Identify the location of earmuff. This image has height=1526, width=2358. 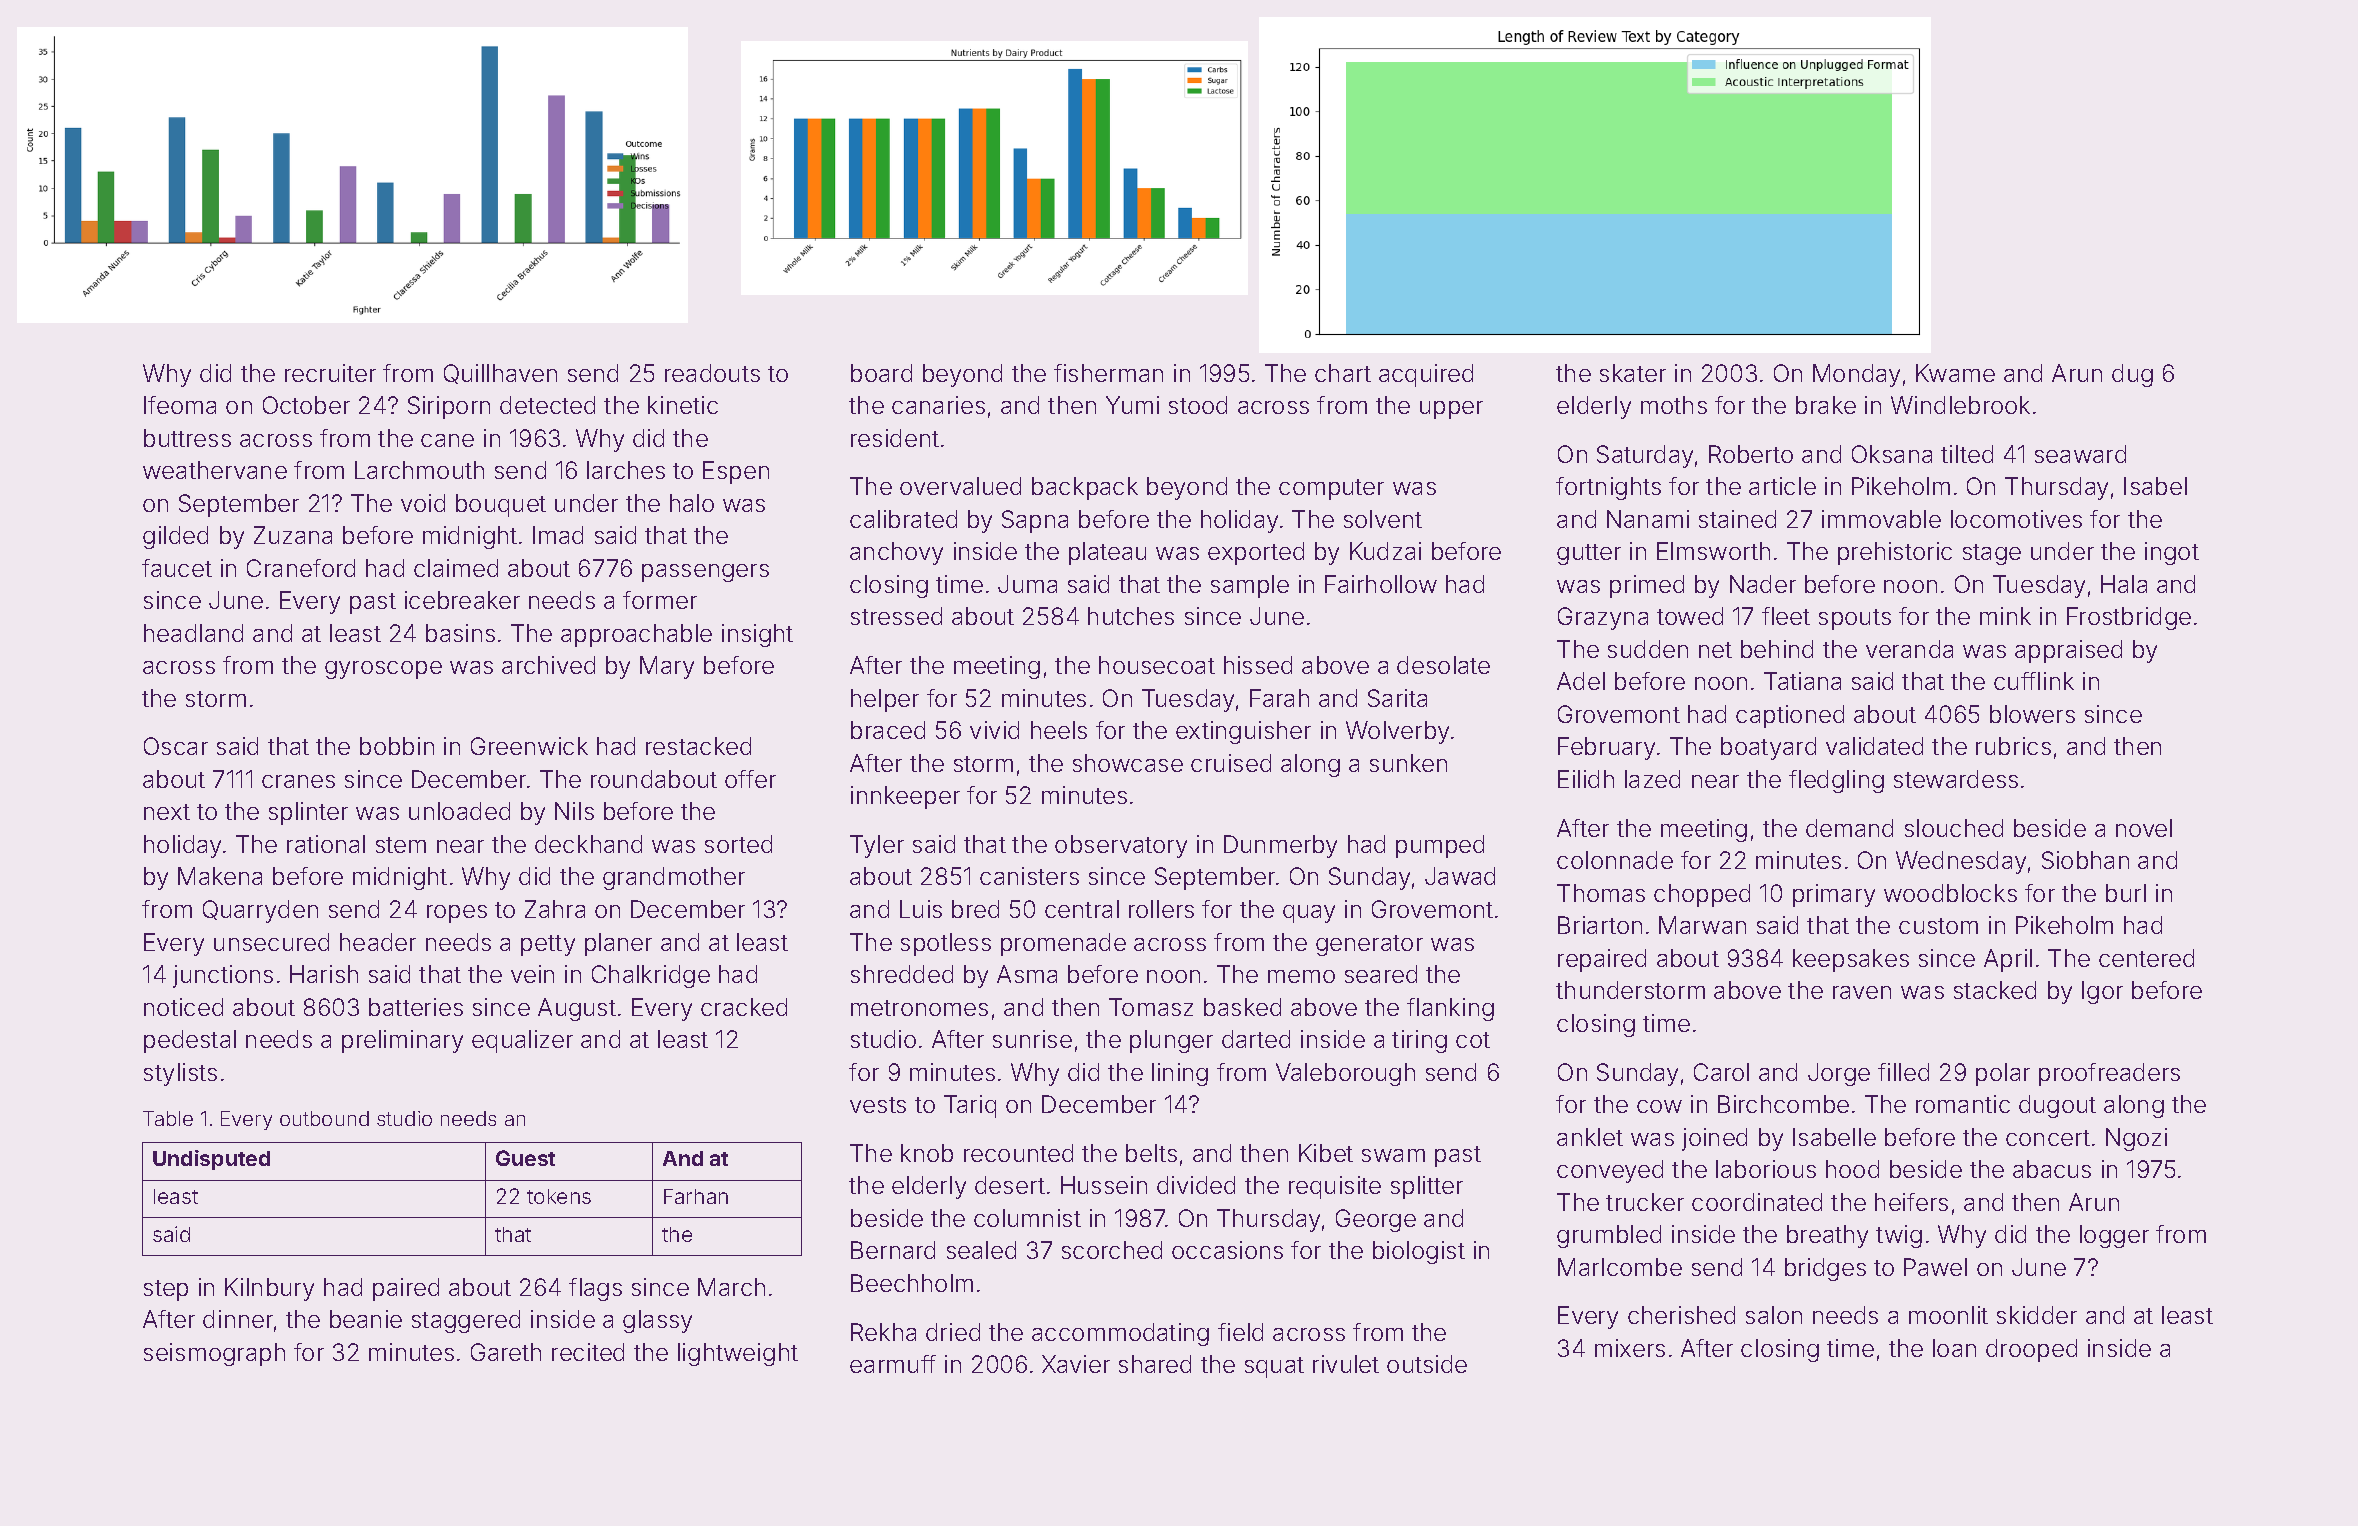
(893, 1364).
